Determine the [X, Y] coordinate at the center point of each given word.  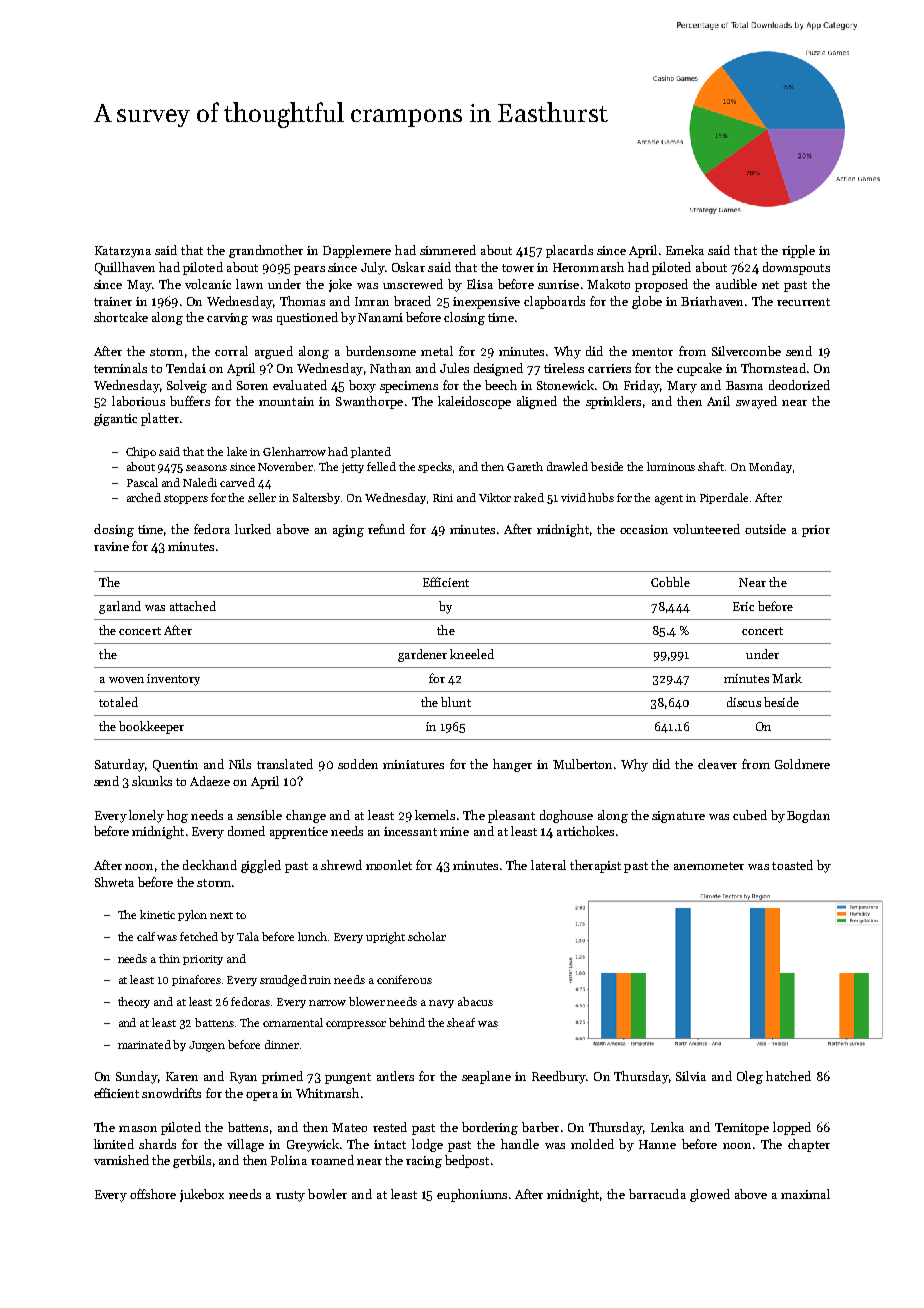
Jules [454, 368]
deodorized [799, 385]
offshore [153, 1194]
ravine [111, 546]
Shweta [114, 882]
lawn [249, 284]
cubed [750, 815]
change [306, 816]
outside [765, 529]
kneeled [472, 654]
